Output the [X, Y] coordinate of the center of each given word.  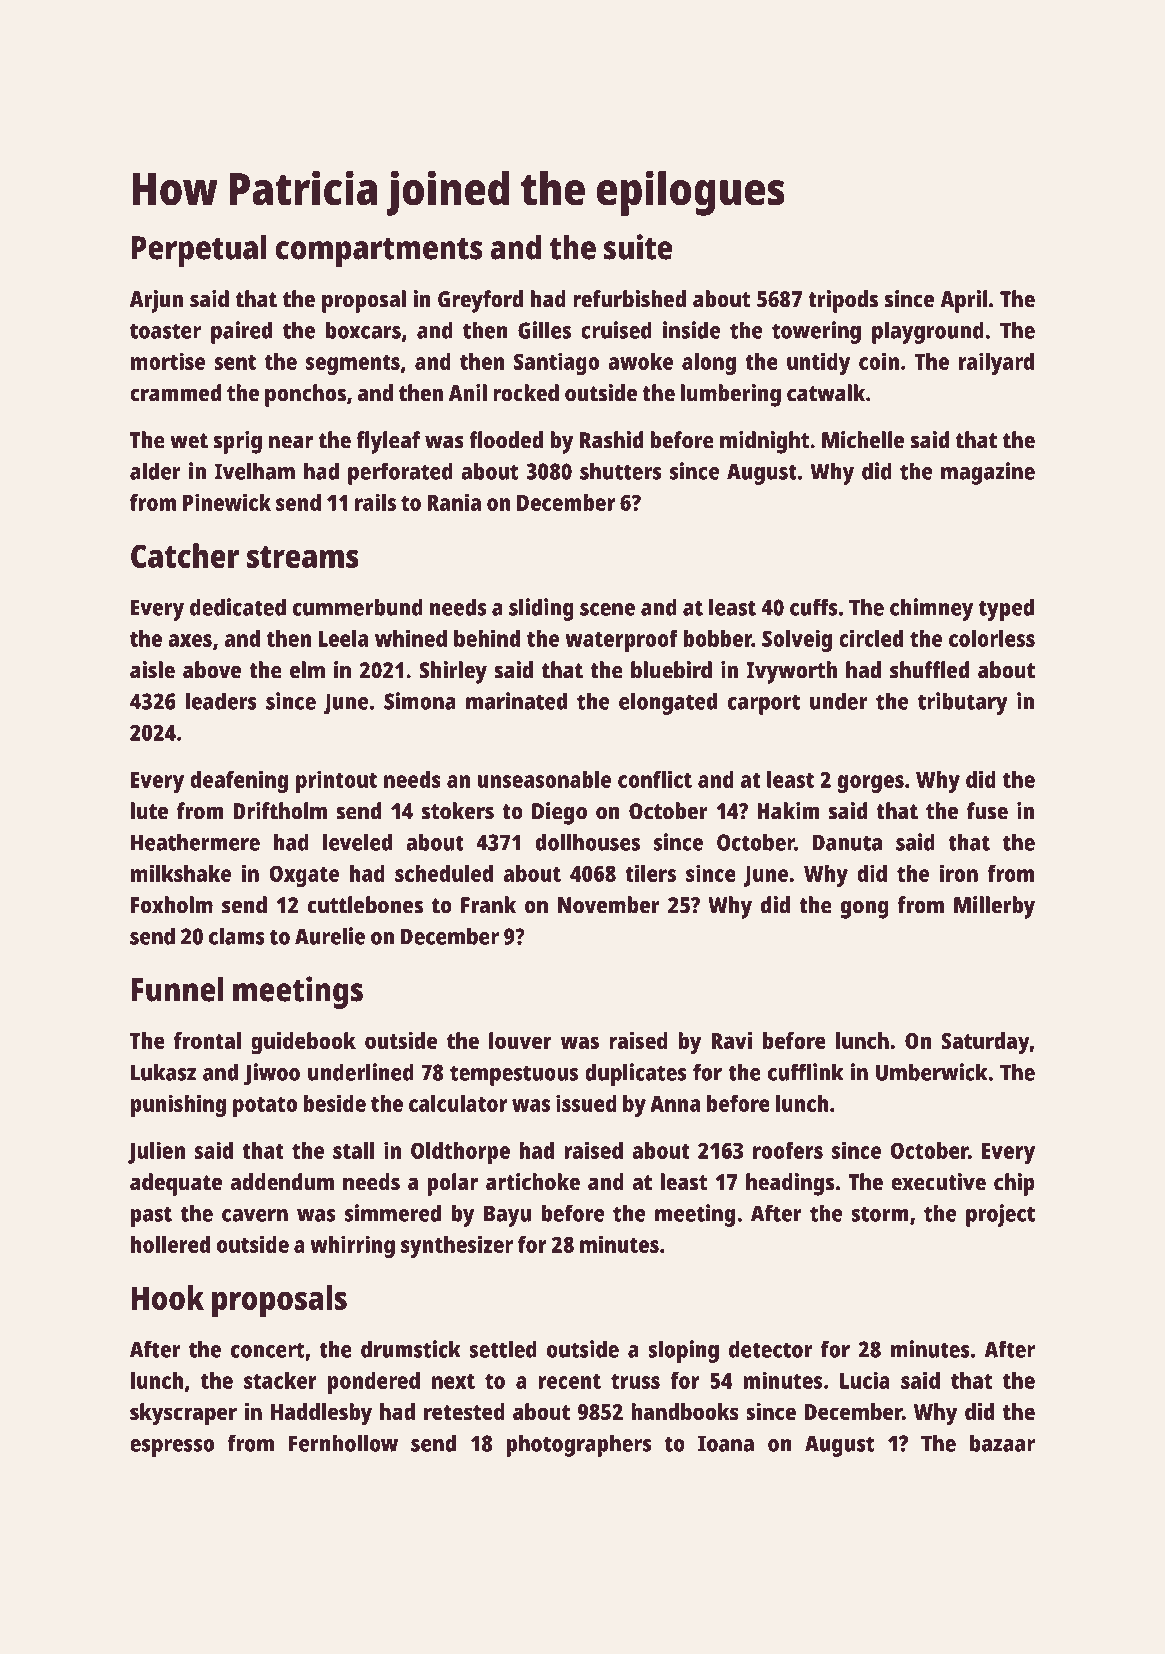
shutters [620, 471]
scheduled [444, 873]
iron [959, 873]
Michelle [863, 440]
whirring [352, 1246]
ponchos [305, 395]
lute [149, 811]
